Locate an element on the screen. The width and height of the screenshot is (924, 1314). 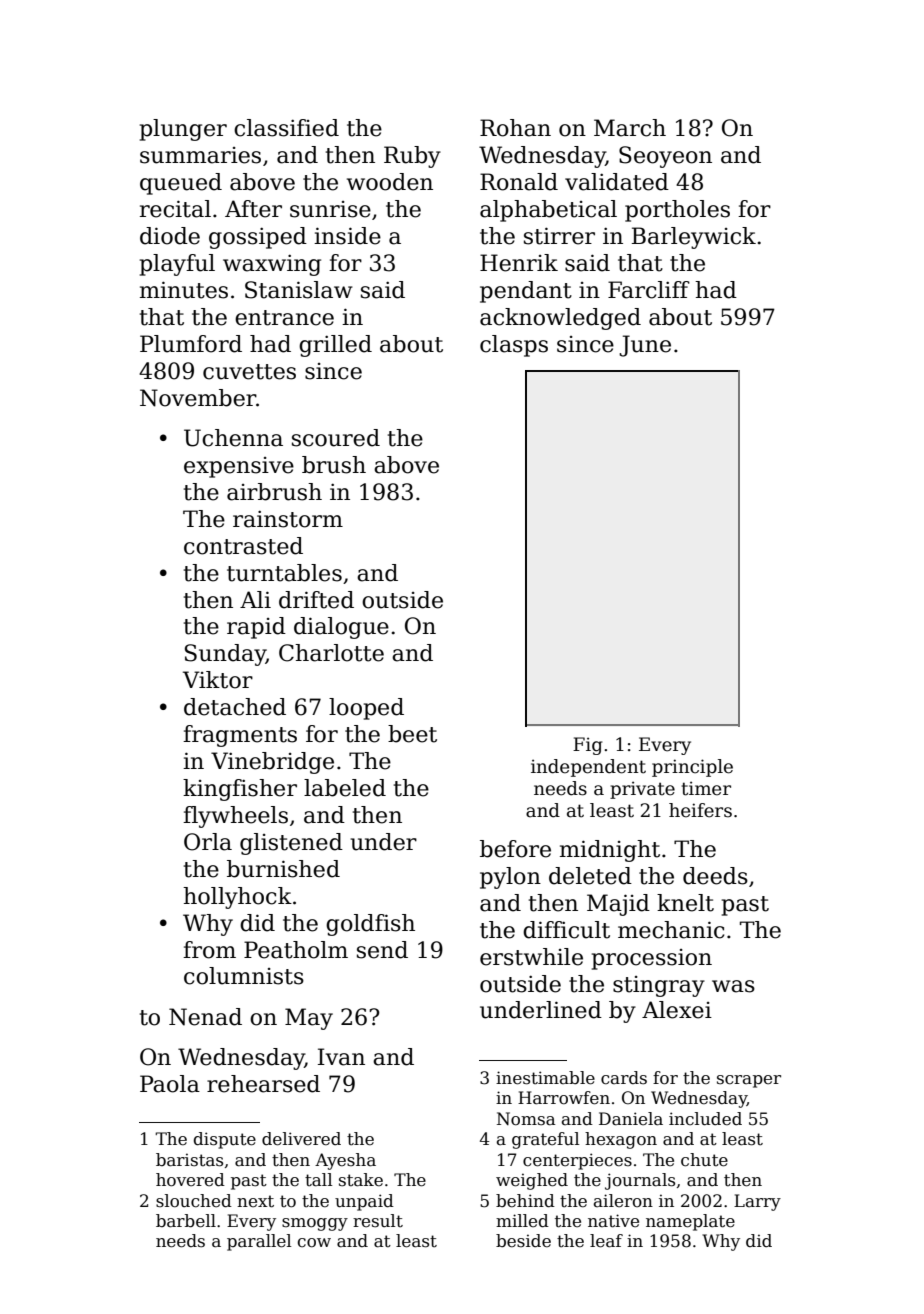
from is located at coordinates (209, 950).
